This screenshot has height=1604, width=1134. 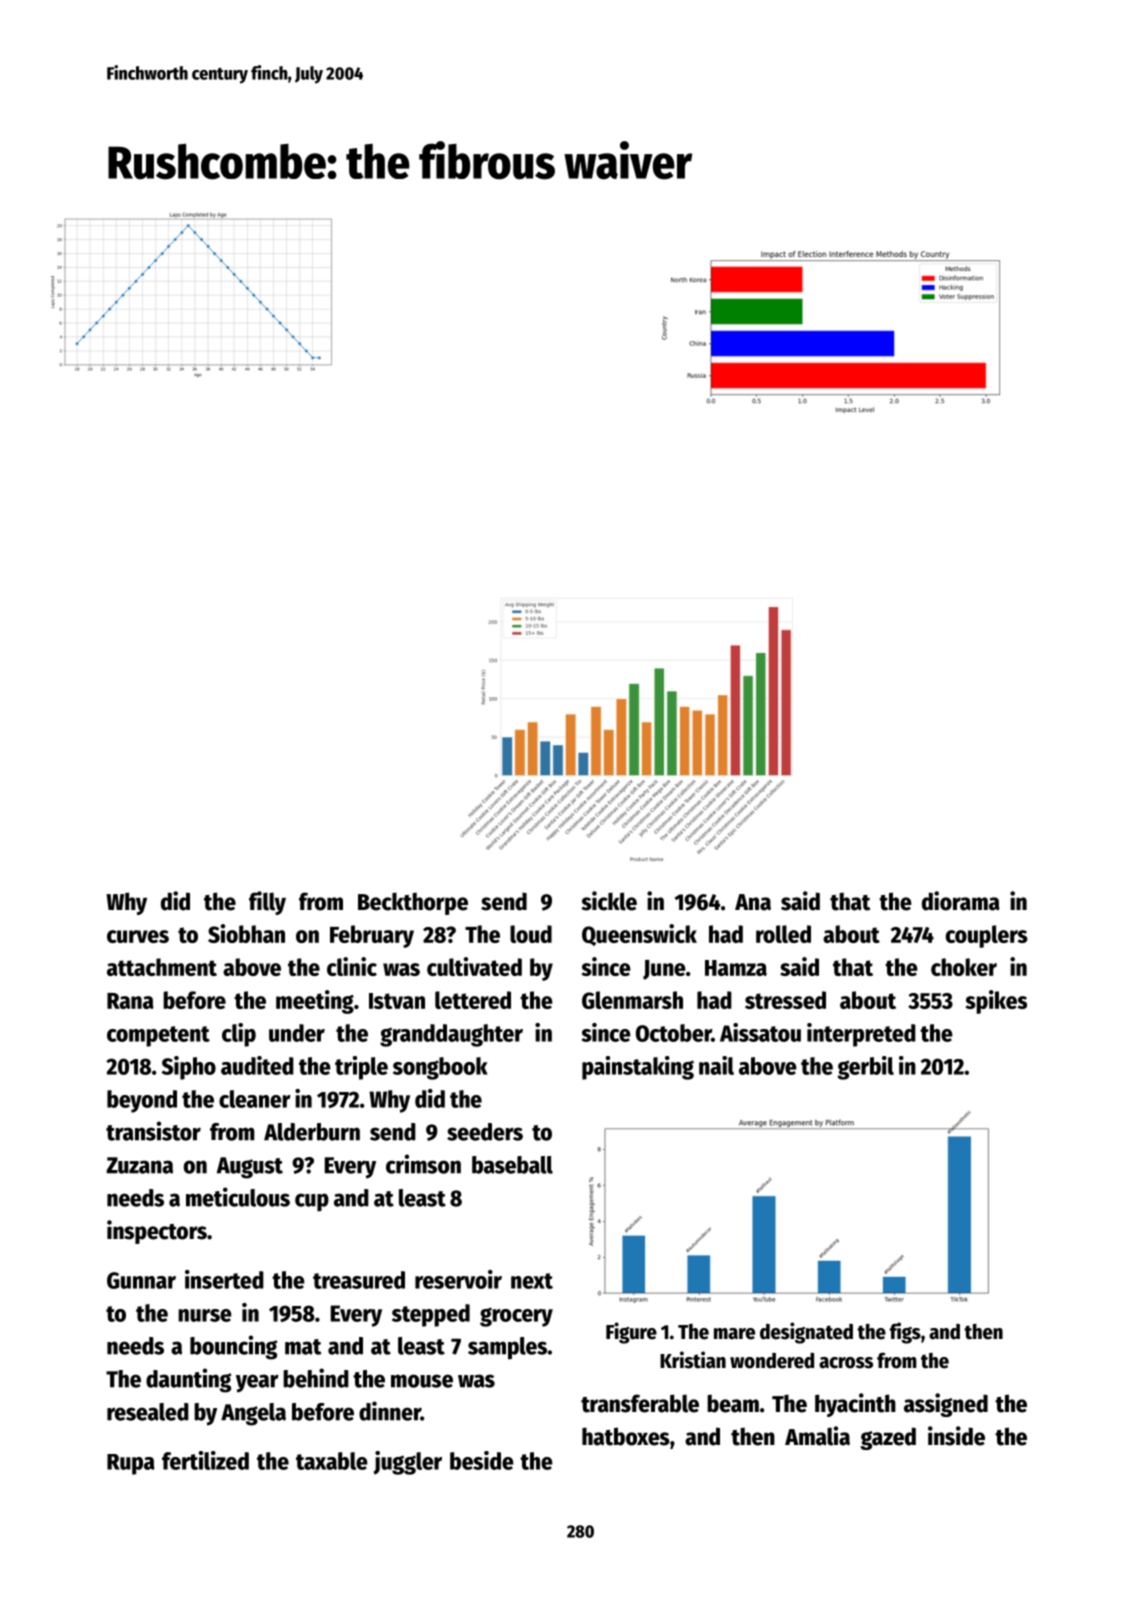 What do you see at coordinates (987, 936) in the screenshot?
I see `couplers` at bounding box center [987, 936].
